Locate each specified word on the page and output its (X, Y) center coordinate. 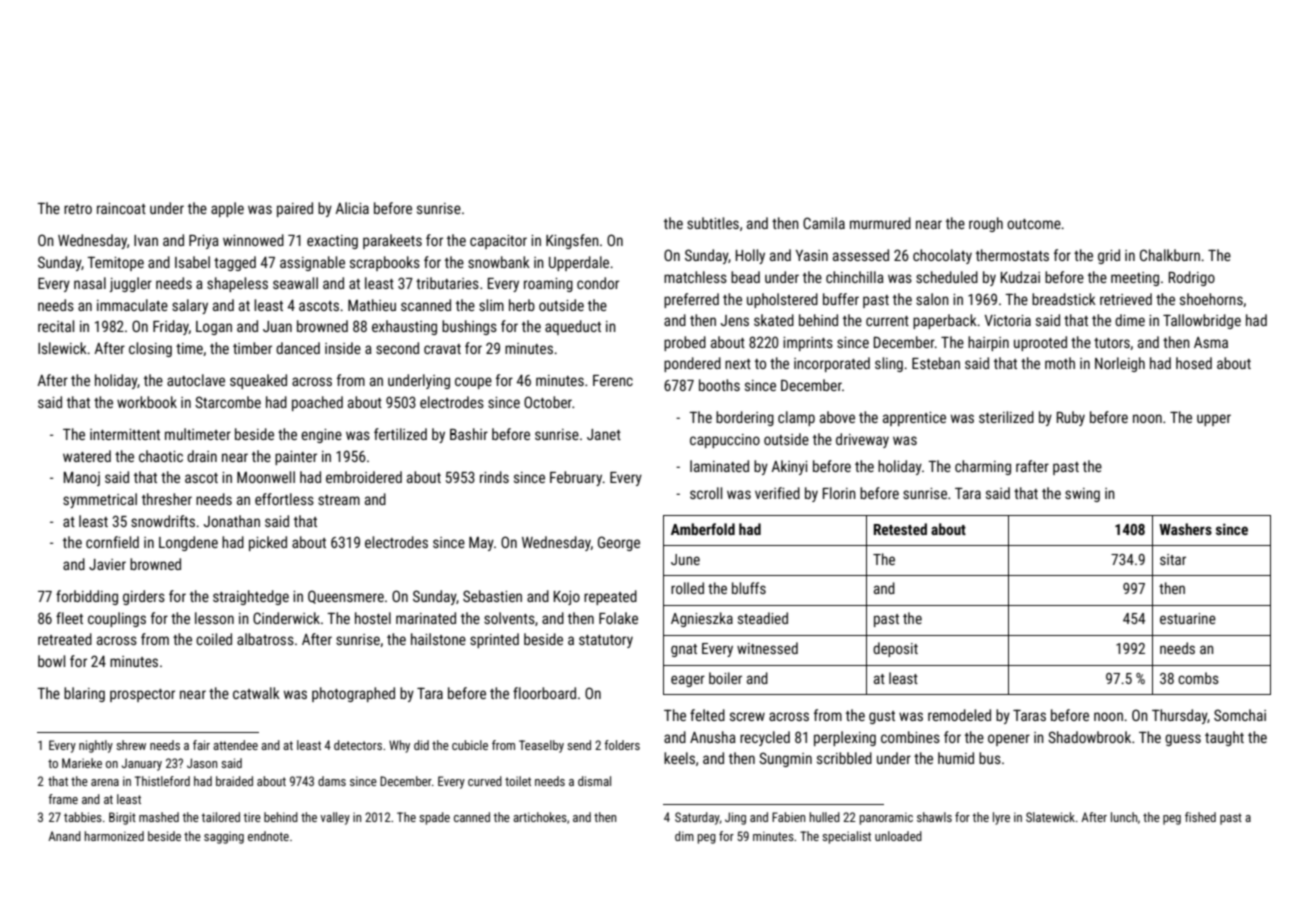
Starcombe (228, 402)
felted (707, 715)
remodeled (959, 715)
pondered (692, 364)
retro (78, 209)
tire (252, 817)
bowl (51, 661)
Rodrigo (1192, 278)
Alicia (352, 208)
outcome (1034, 224)
